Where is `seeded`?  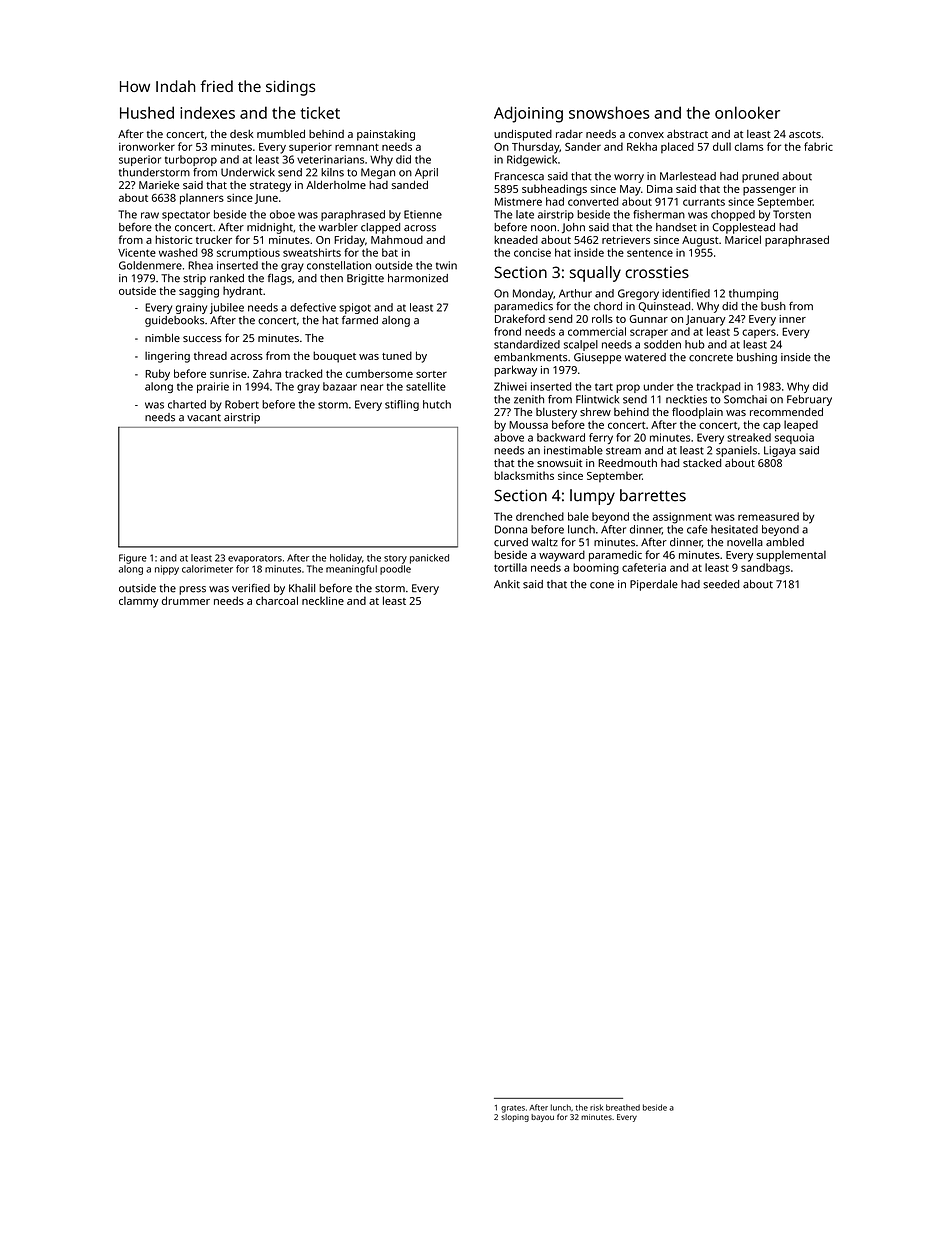 seeded is located at coordinates (721, 584).
